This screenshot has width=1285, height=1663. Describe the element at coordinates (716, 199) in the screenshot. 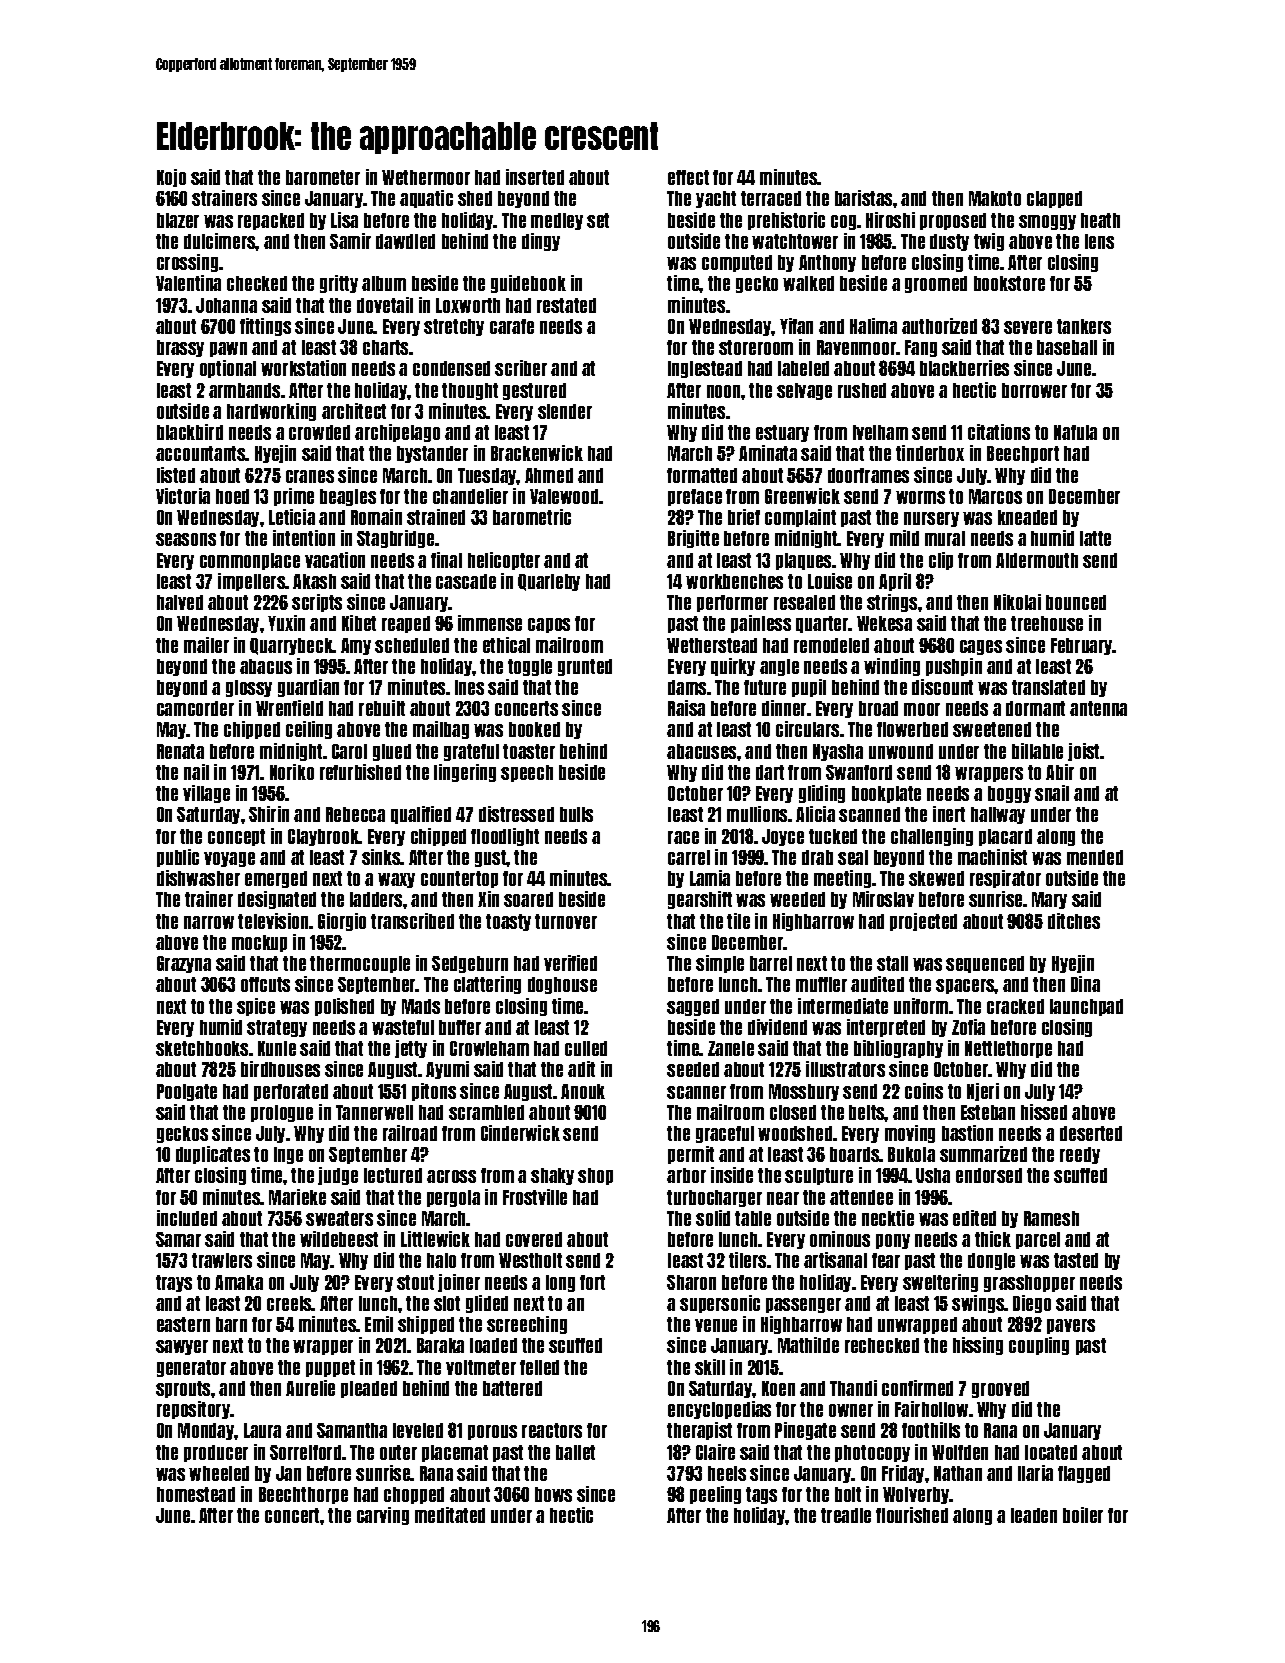

I see `yacht` at that location.
